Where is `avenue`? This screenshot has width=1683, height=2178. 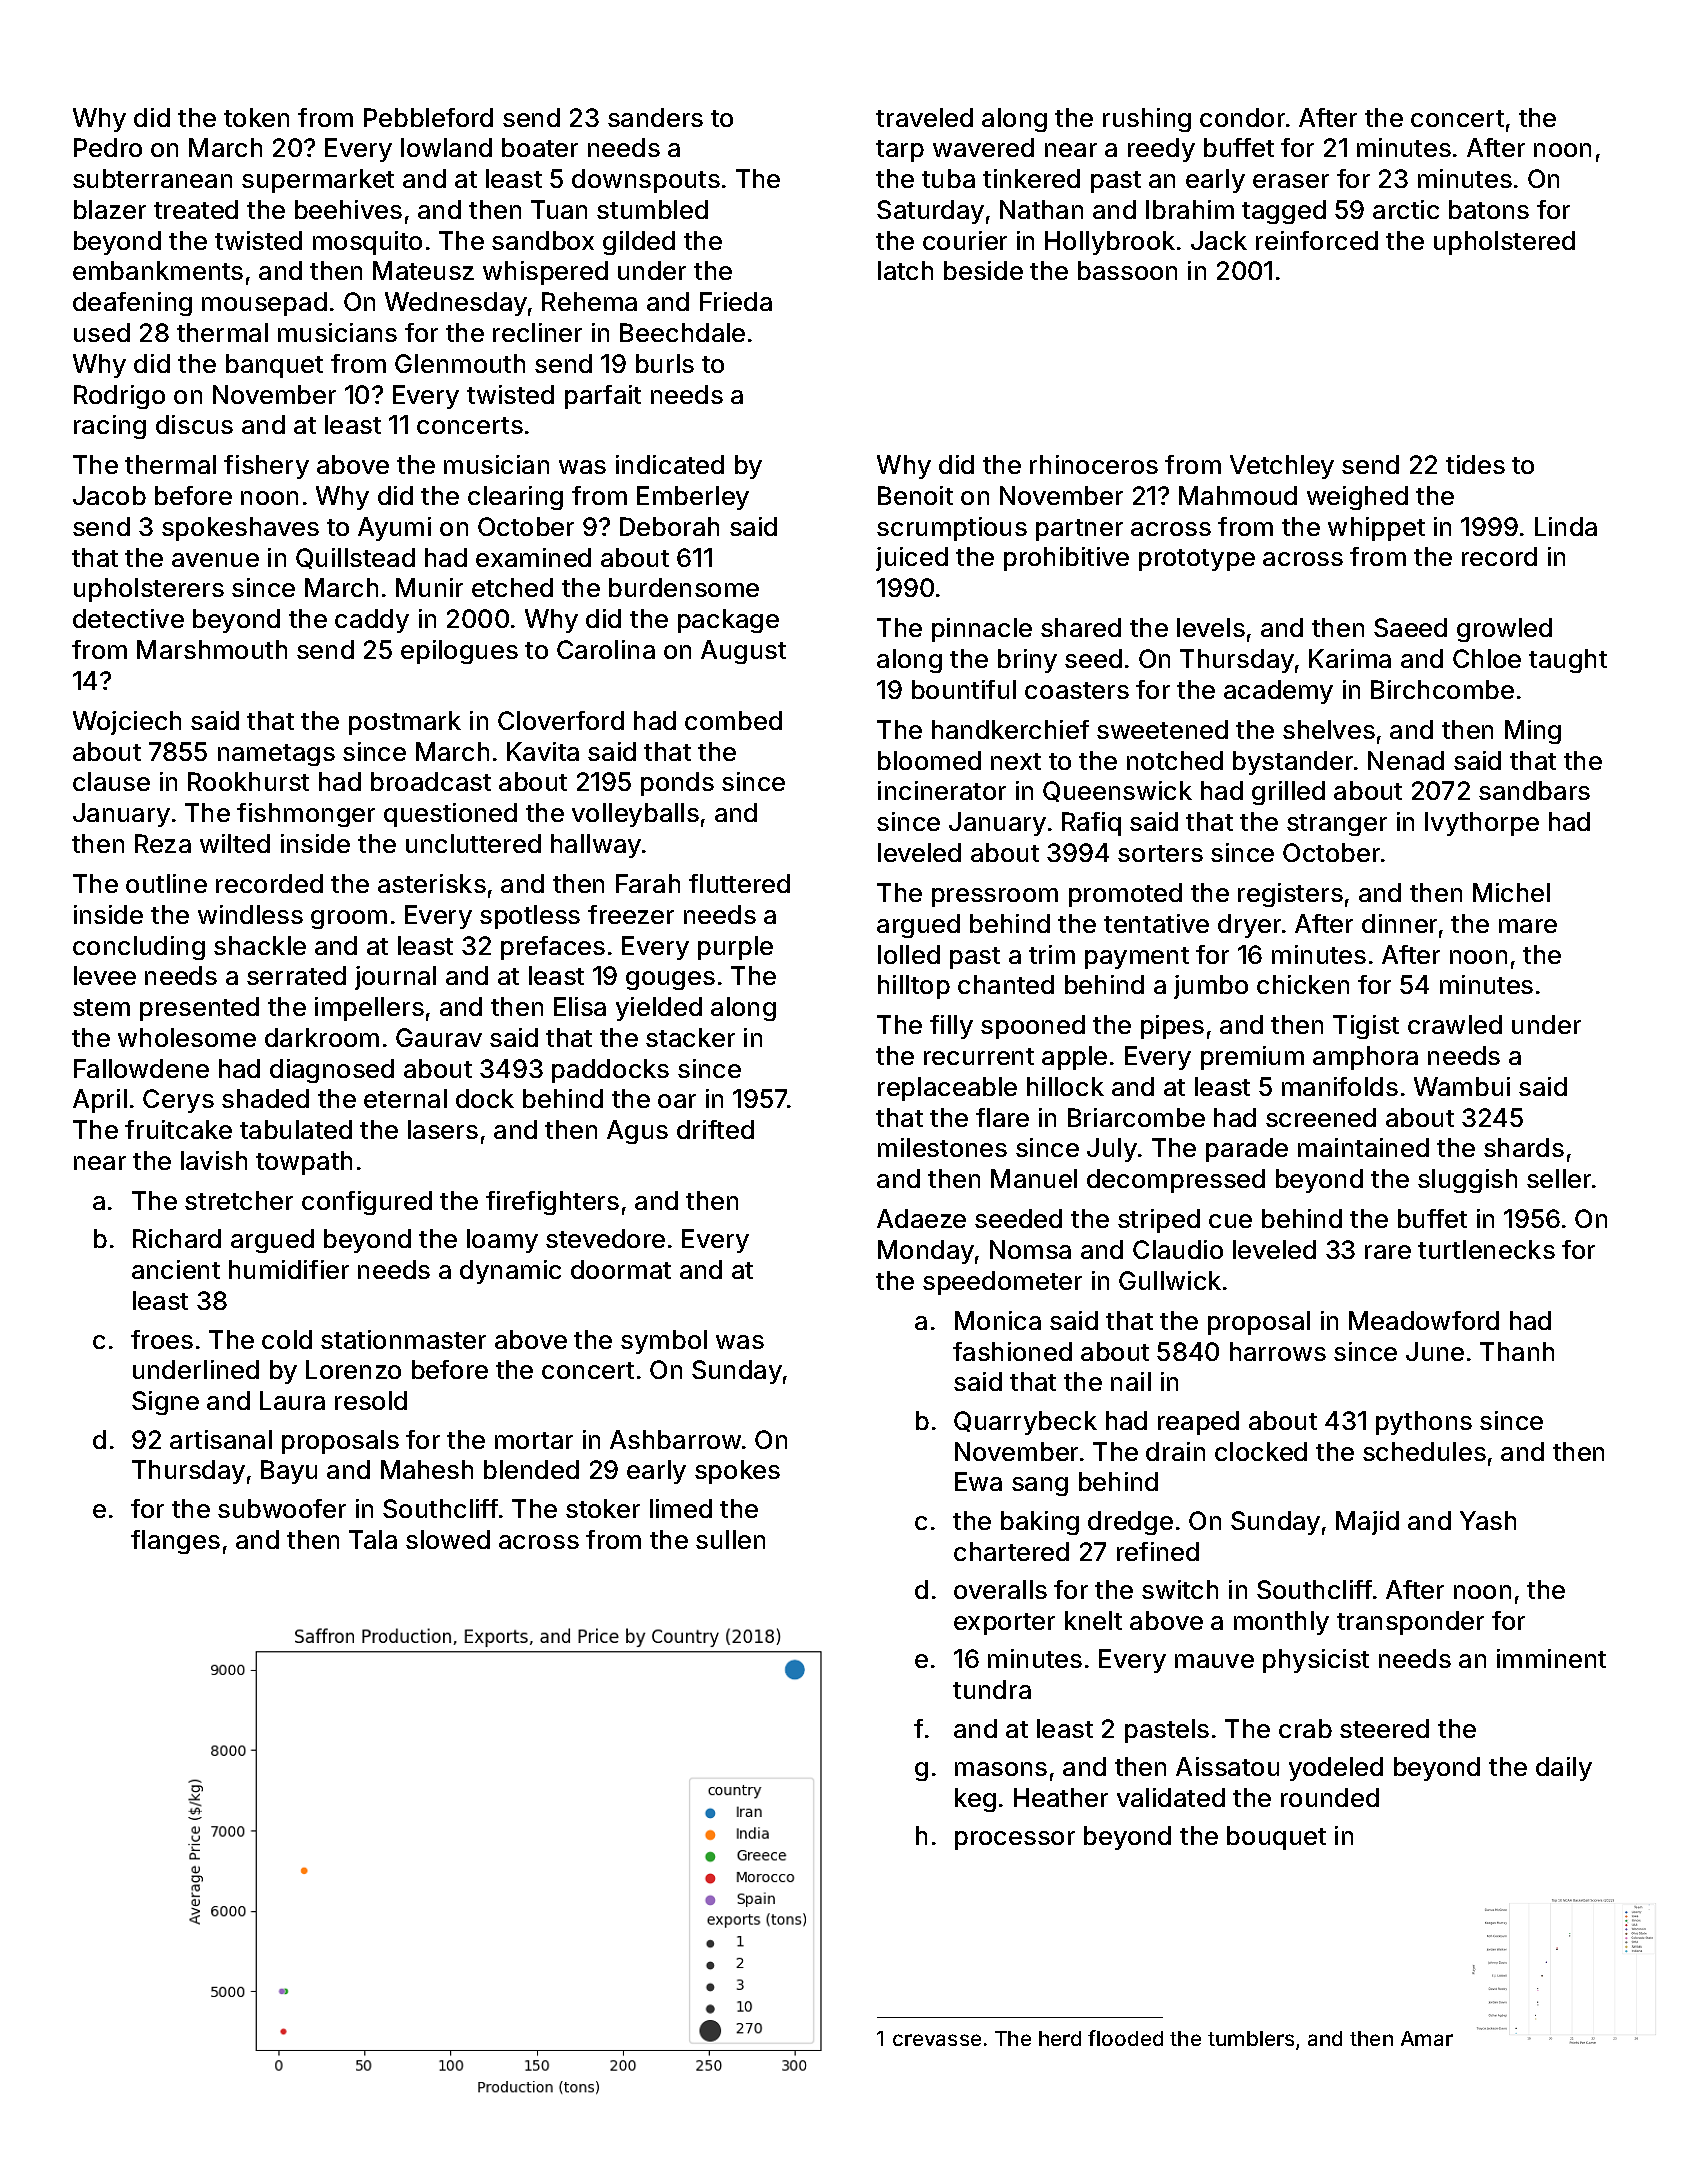 avenue is located at coordinates (215, 560).
